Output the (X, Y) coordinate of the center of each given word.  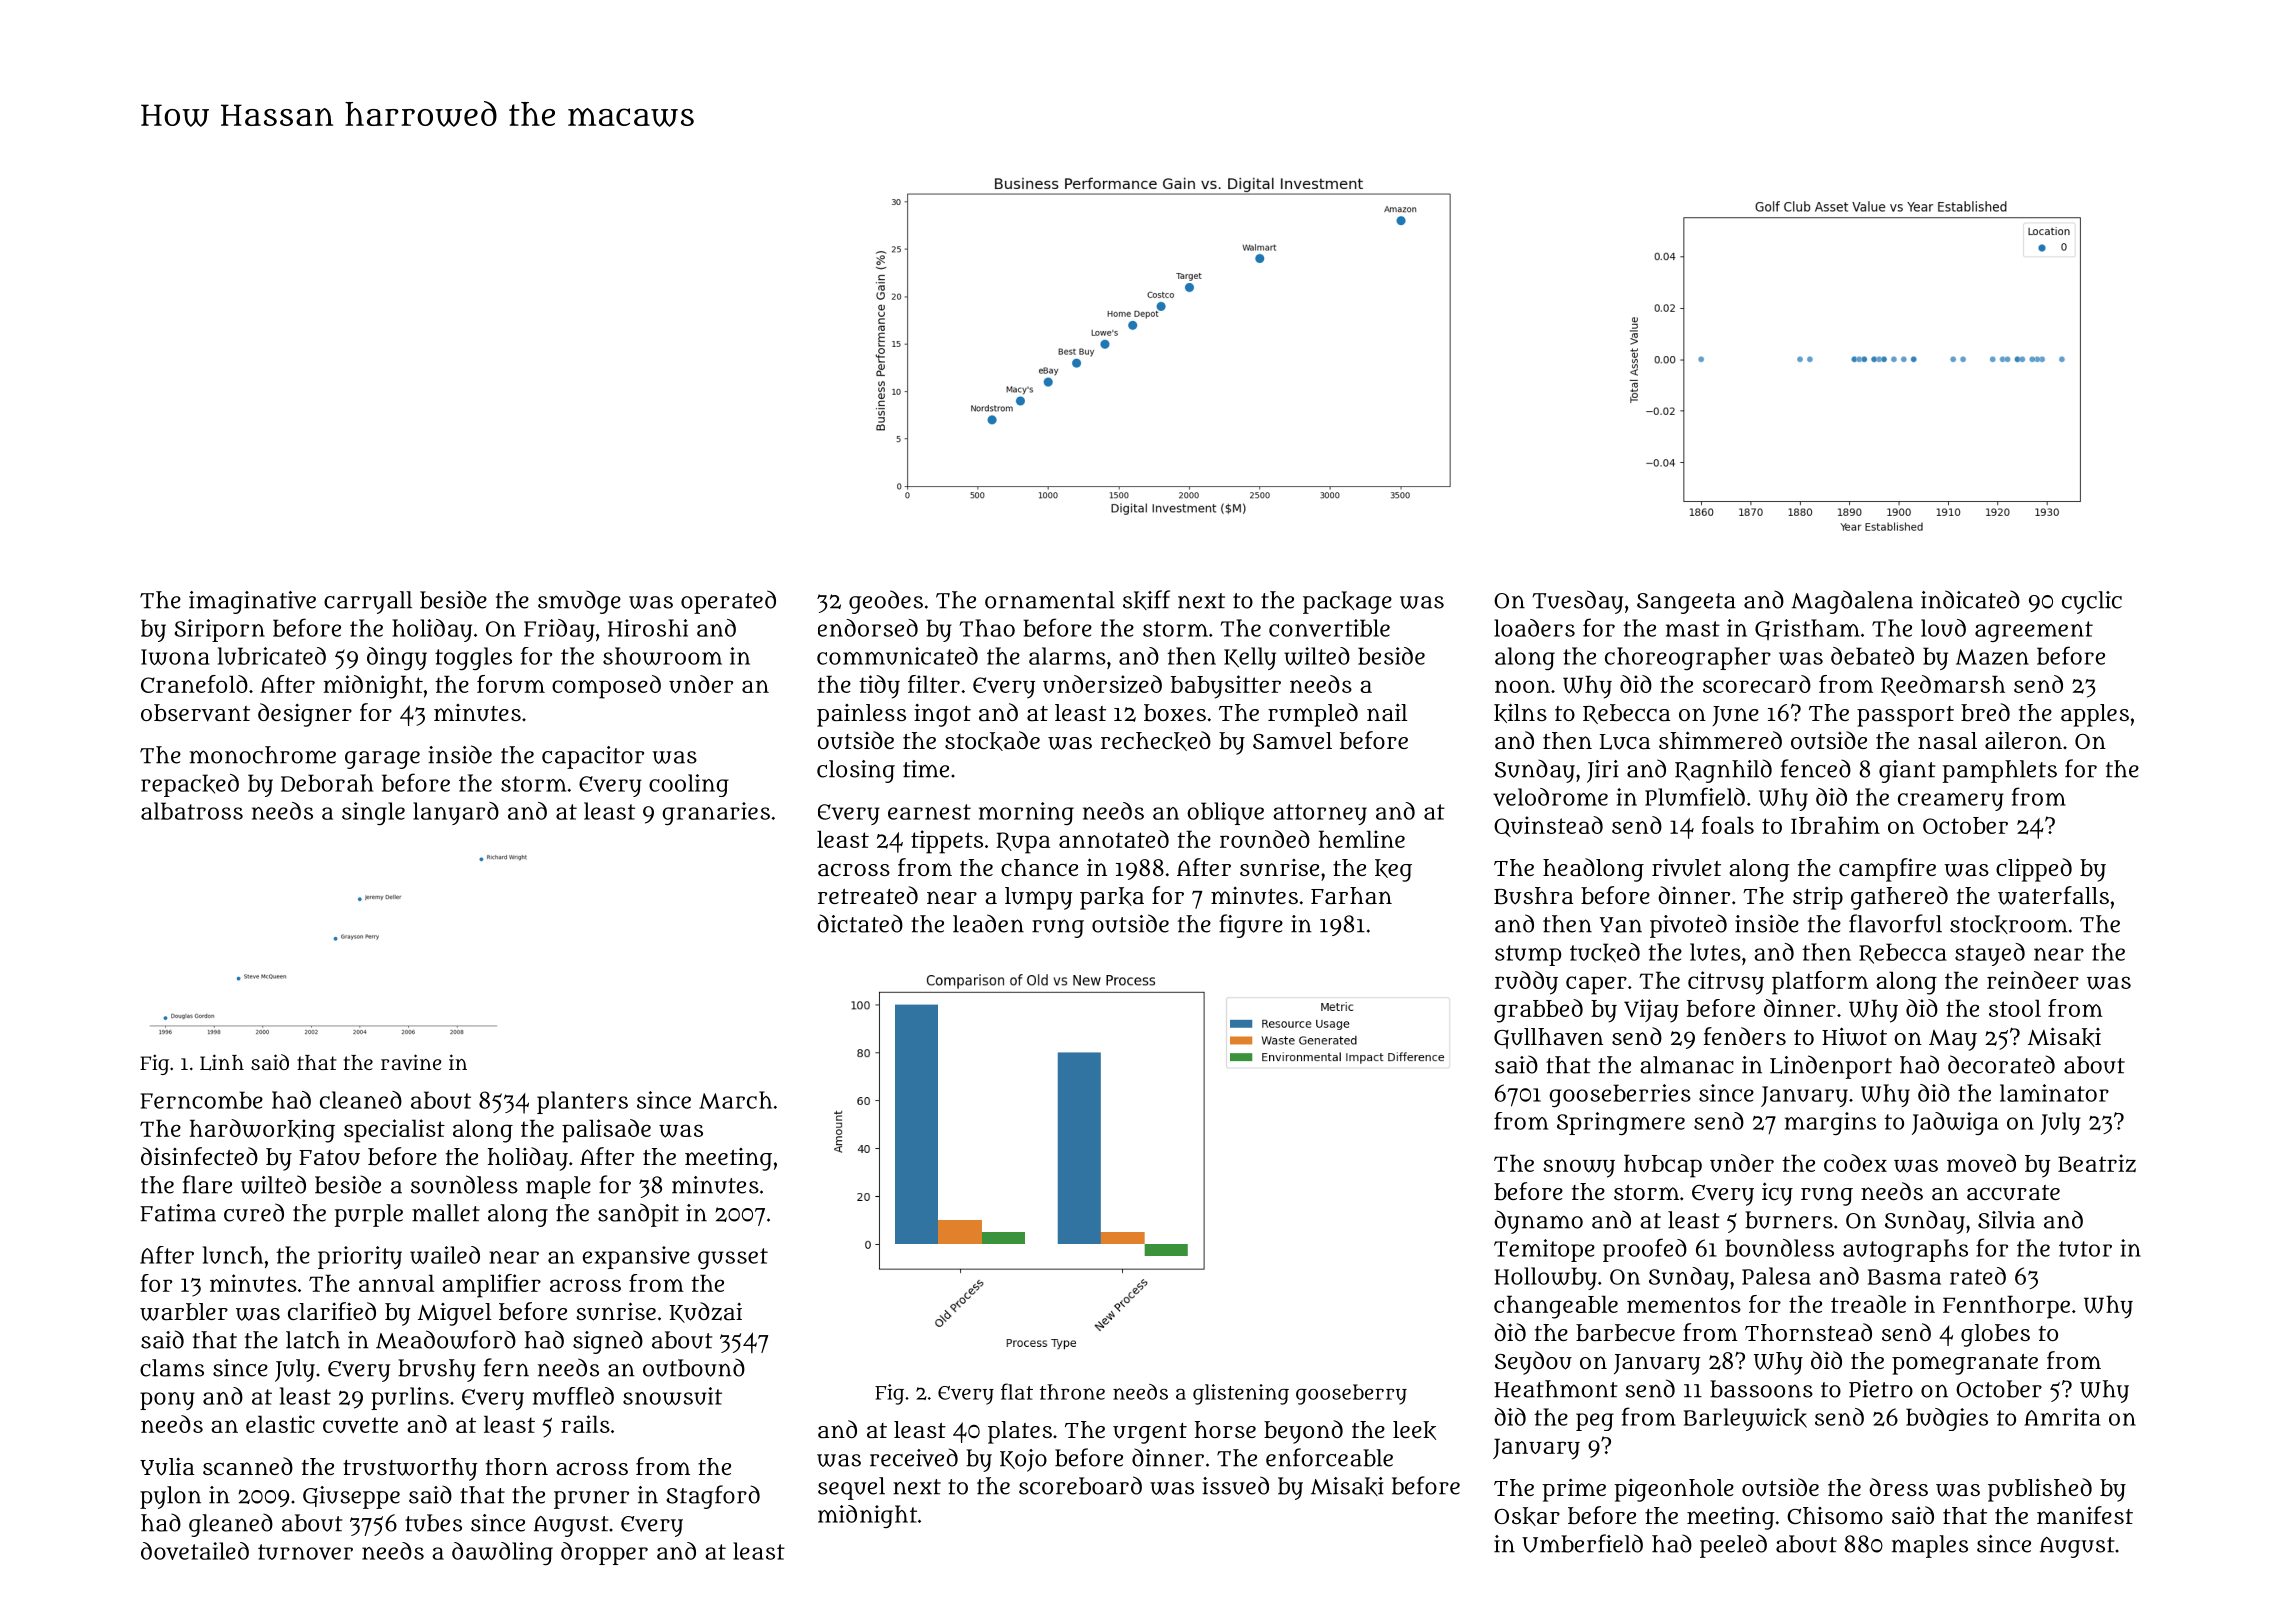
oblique (1225, 813)
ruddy (1526, 983)
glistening (1241, 1394)
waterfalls (2053, 895)
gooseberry (1351, 1394)
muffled (573, 1396)
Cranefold (194, 684)
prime (1574, 1490)
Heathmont (1556, 1389)
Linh (222, 1062)
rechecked (1156, 741)
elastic (280, 1424)
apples (2095, 715)
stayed (1990, 954)
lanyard (456, 813)
